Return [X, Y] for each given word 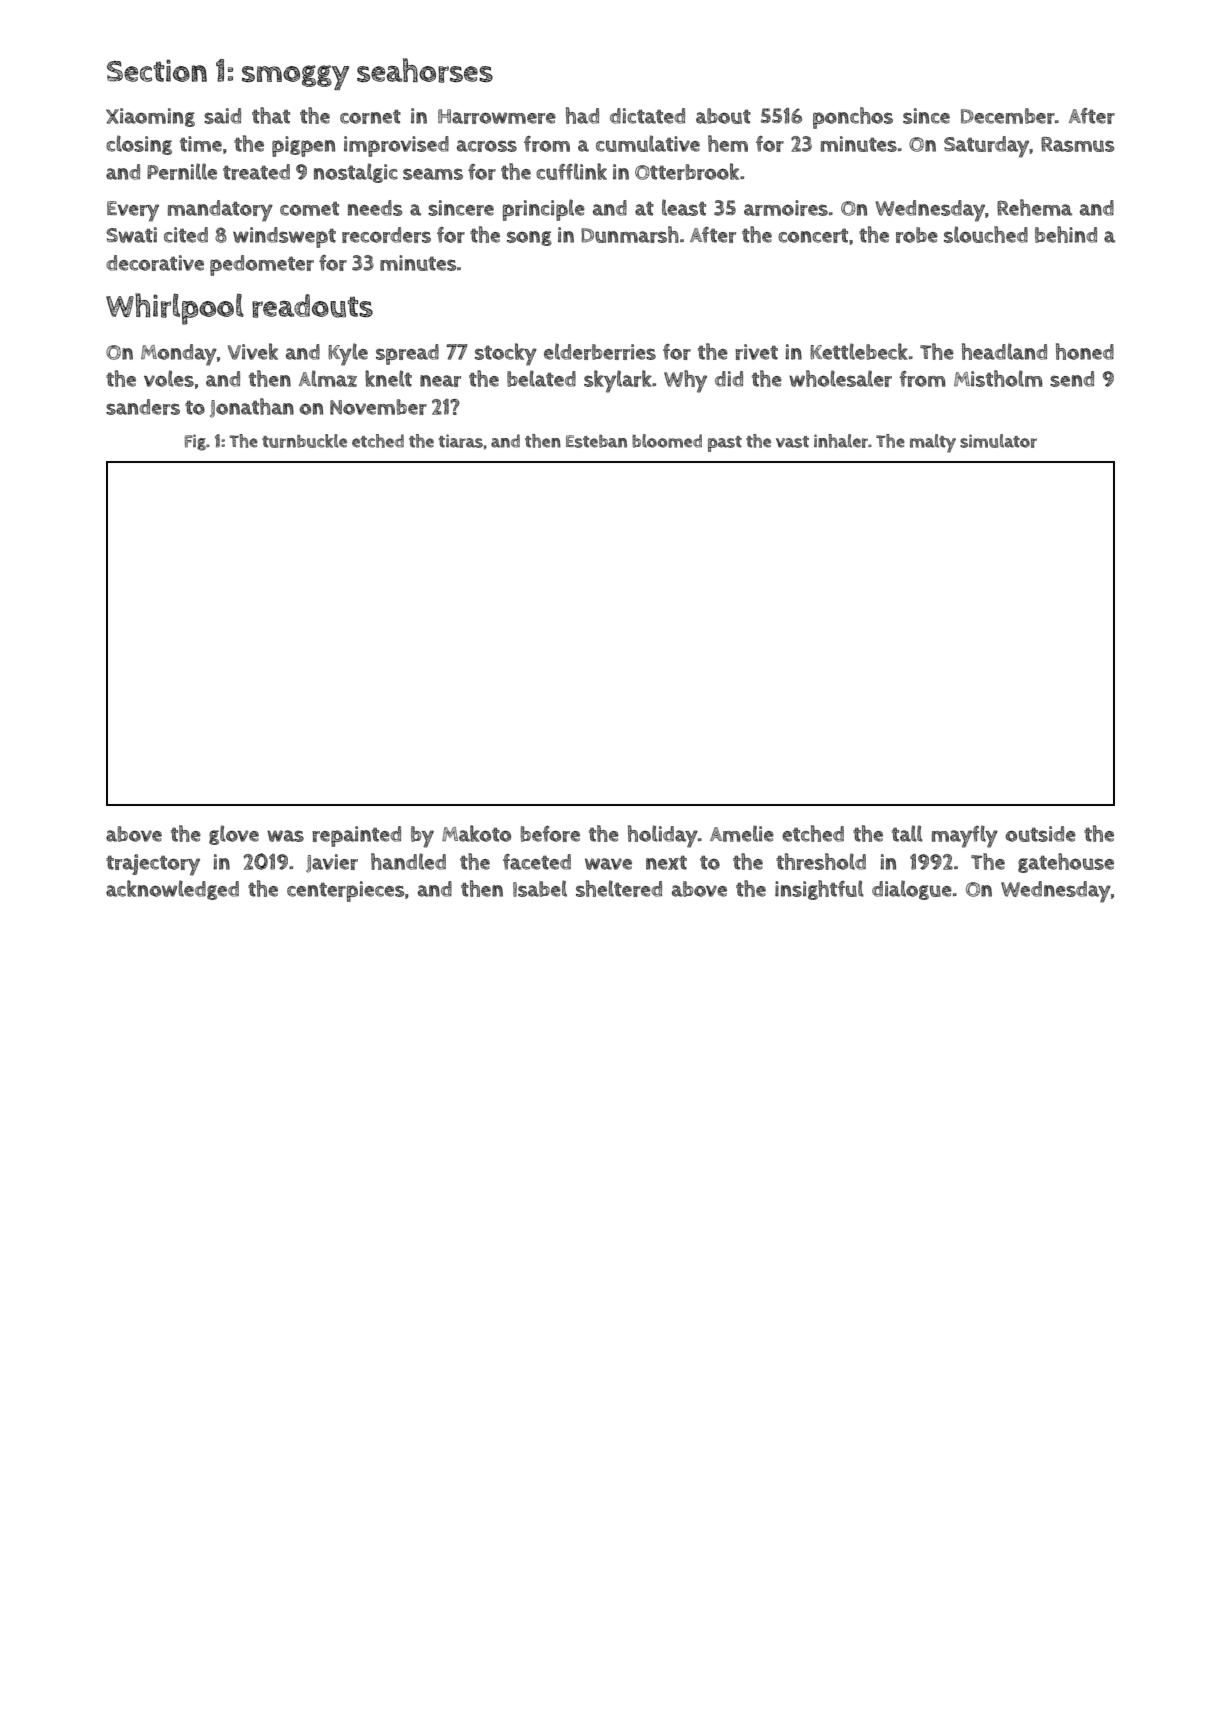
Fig [195, 442]
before [550, 834]
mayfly [965, 836]
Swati [131, 235]
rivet [756, 352]
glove [234, 835]
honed [1085, 351]
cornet [370, 116]
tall [907, 833]
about [723, 116]
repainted [356, 836]
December [1008, 116]
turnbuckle [304, 441]
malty [933, 443]
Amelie [742, 833]
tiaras [461, 441]
